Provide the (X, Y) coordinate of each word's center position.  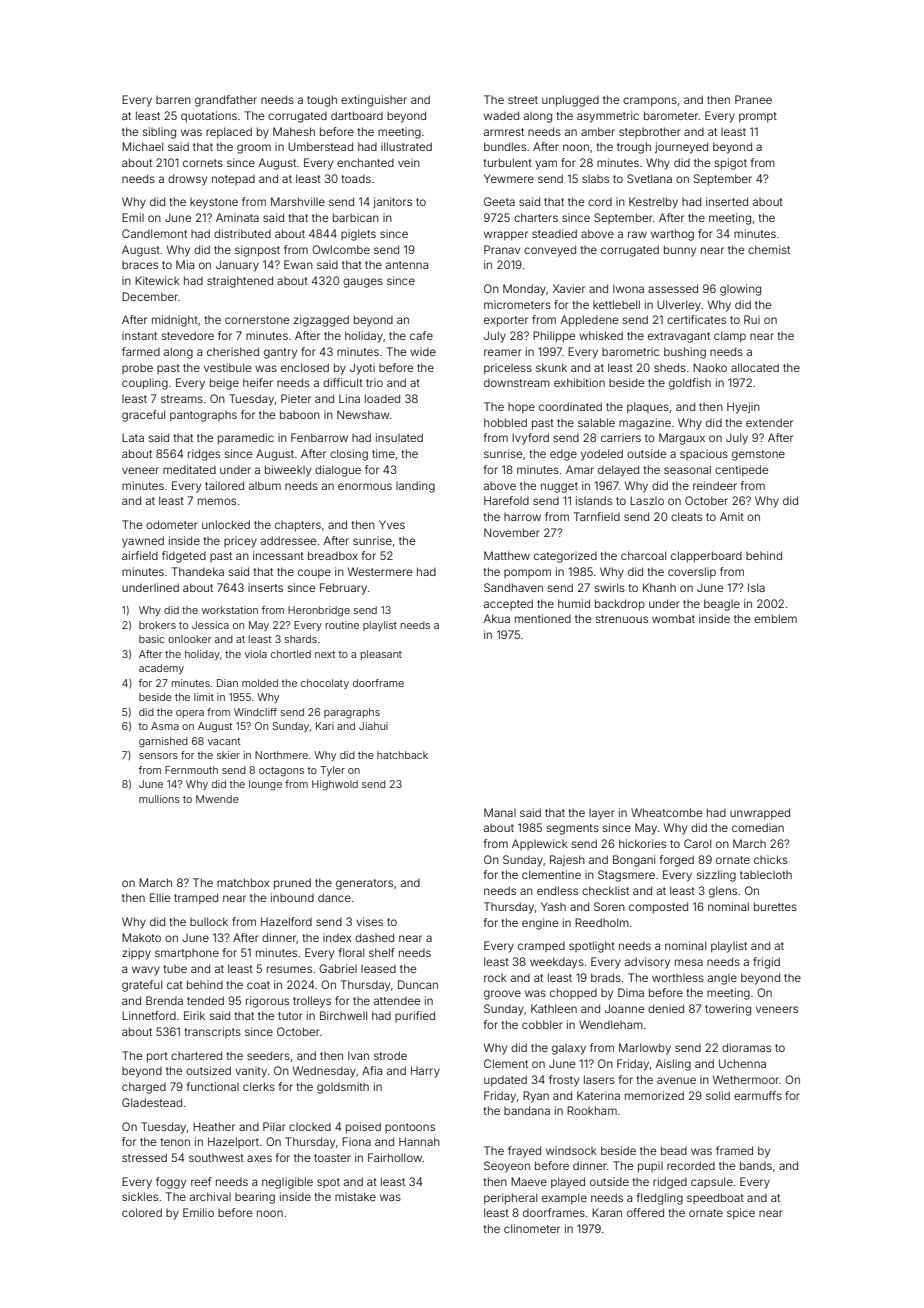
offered (645, 1212)
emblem (775, 618)
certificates (696, 319)
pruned (292, 884)
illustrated (406, 146)
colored (142, 1212)
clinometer (532, 1228)
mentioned (543, 618)
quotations (209, 116)
